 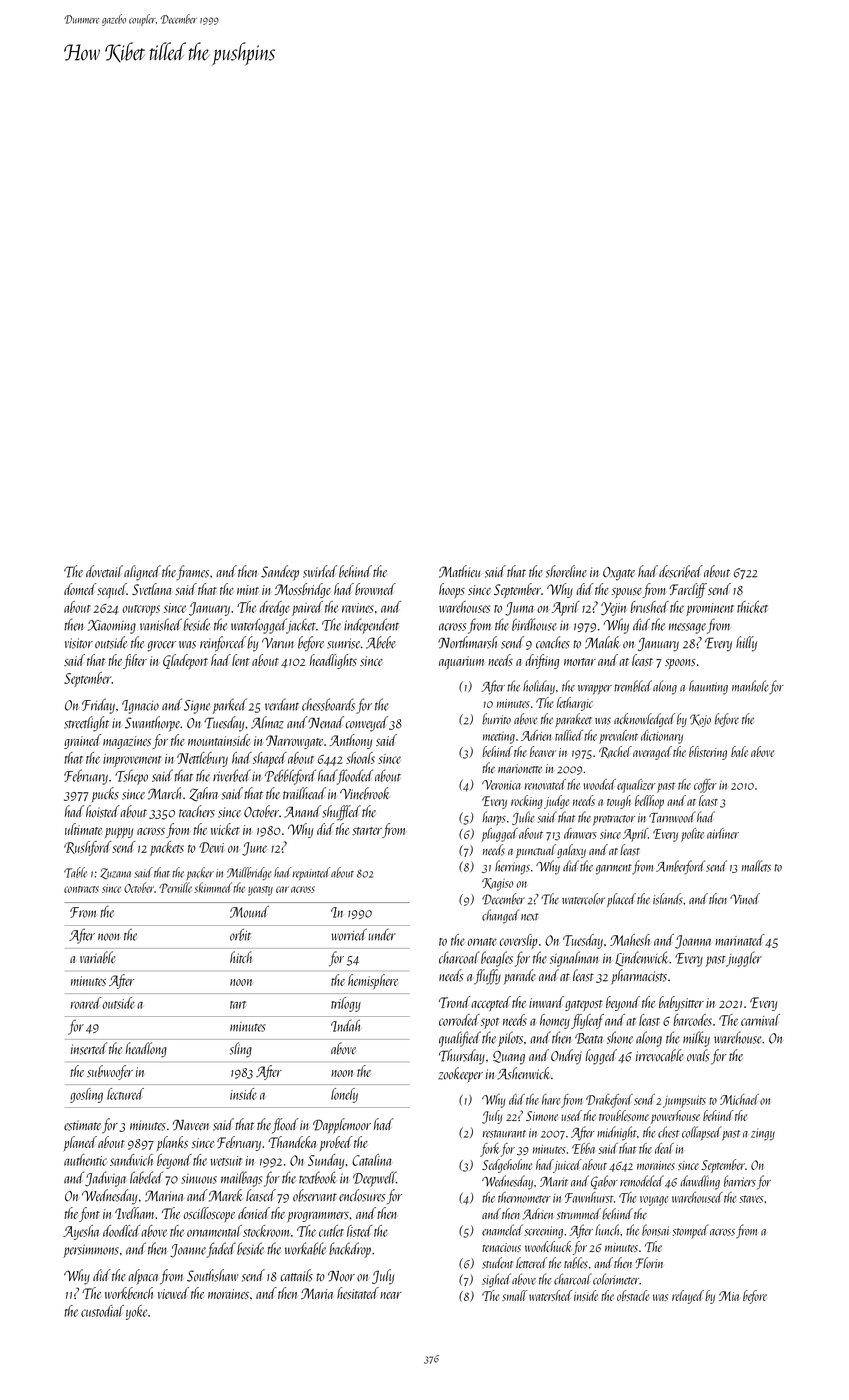 What do you see at coordinates (390, 1295) in the document?
I see `near` at bounding box center [390, 1295].
